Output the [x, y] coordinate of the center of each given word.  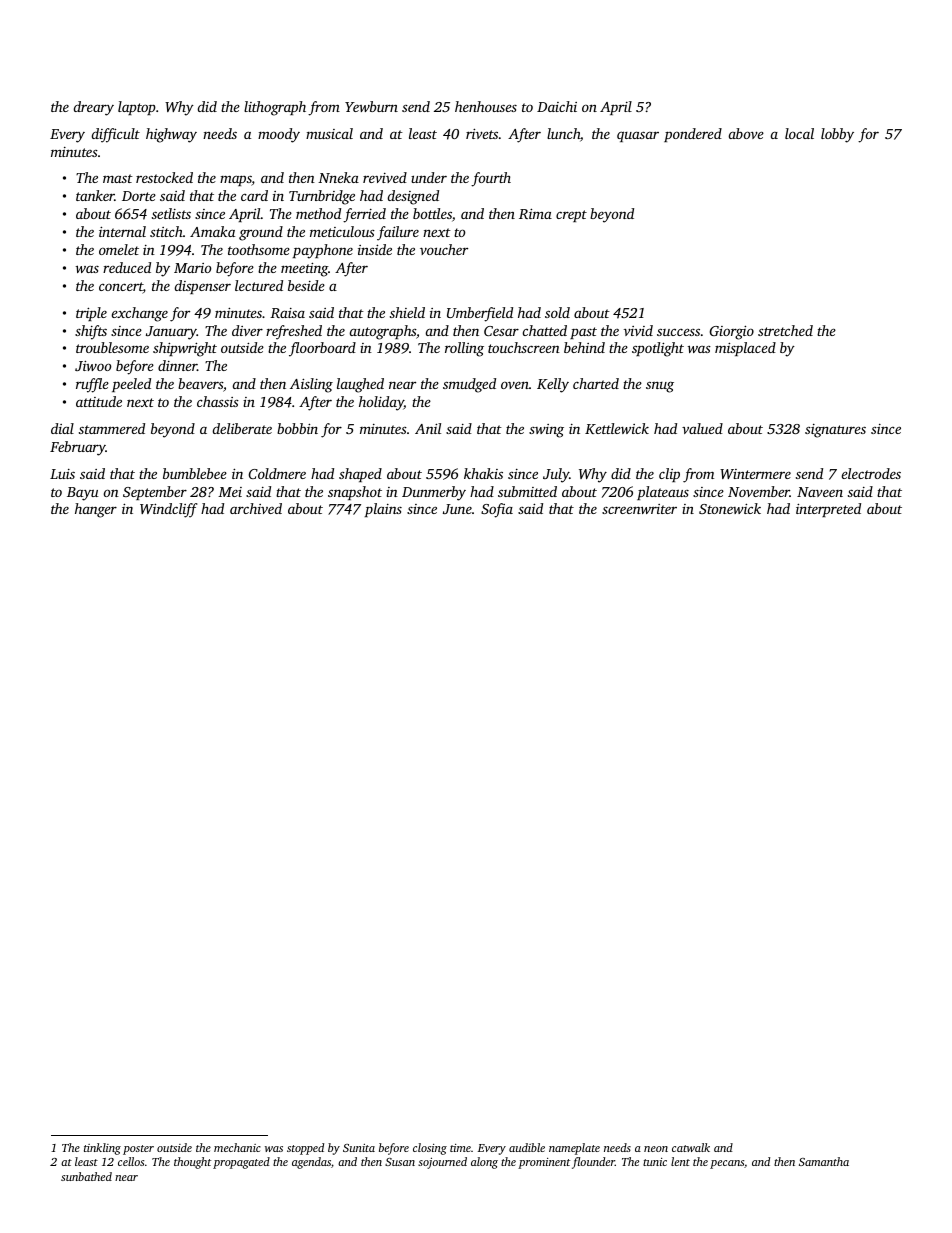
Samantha [824, 1161]
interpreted [828, 510]
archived [256, 508]
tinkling [102, 1149]
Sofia [497, 510]
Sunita [359, 1148]
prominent [544, 1163]
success [678, 332]
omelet [119, 249]
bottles [432, 213]
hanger [96, 510]
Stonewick [730, 508]
